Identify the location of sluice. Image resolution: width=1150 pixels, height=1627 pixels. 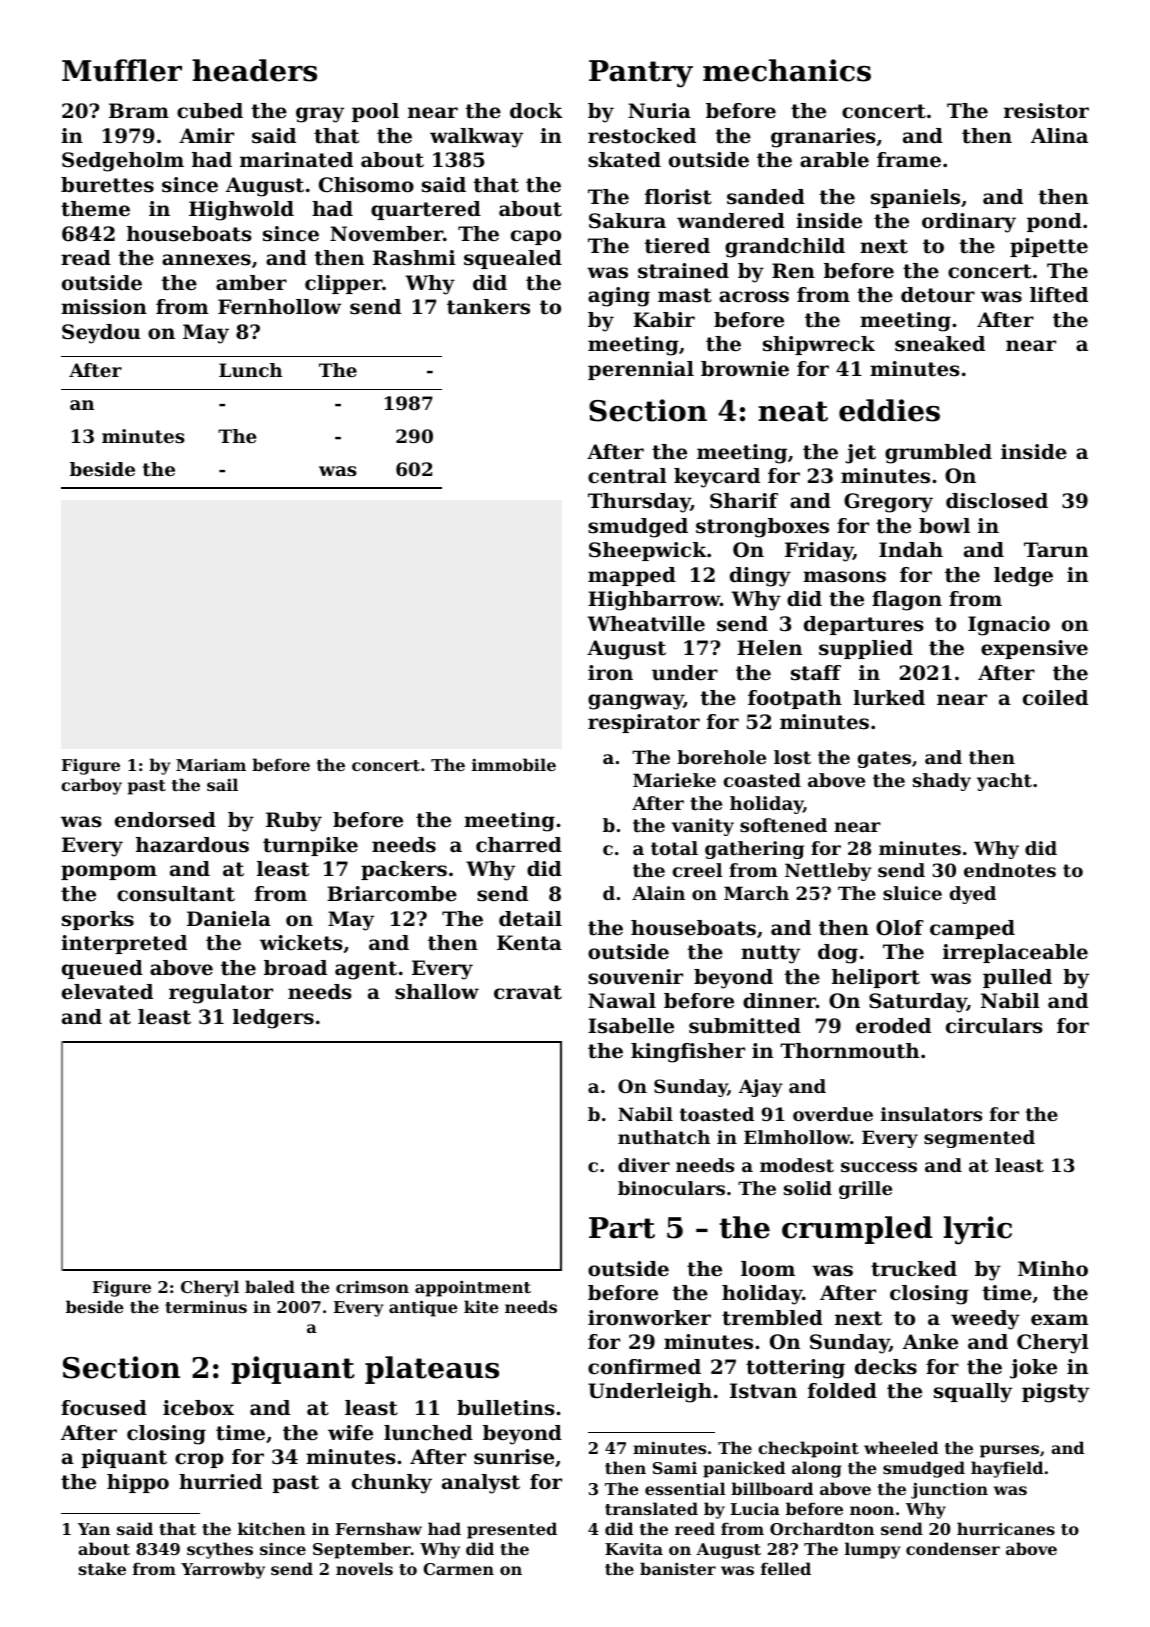
(912, 893).
